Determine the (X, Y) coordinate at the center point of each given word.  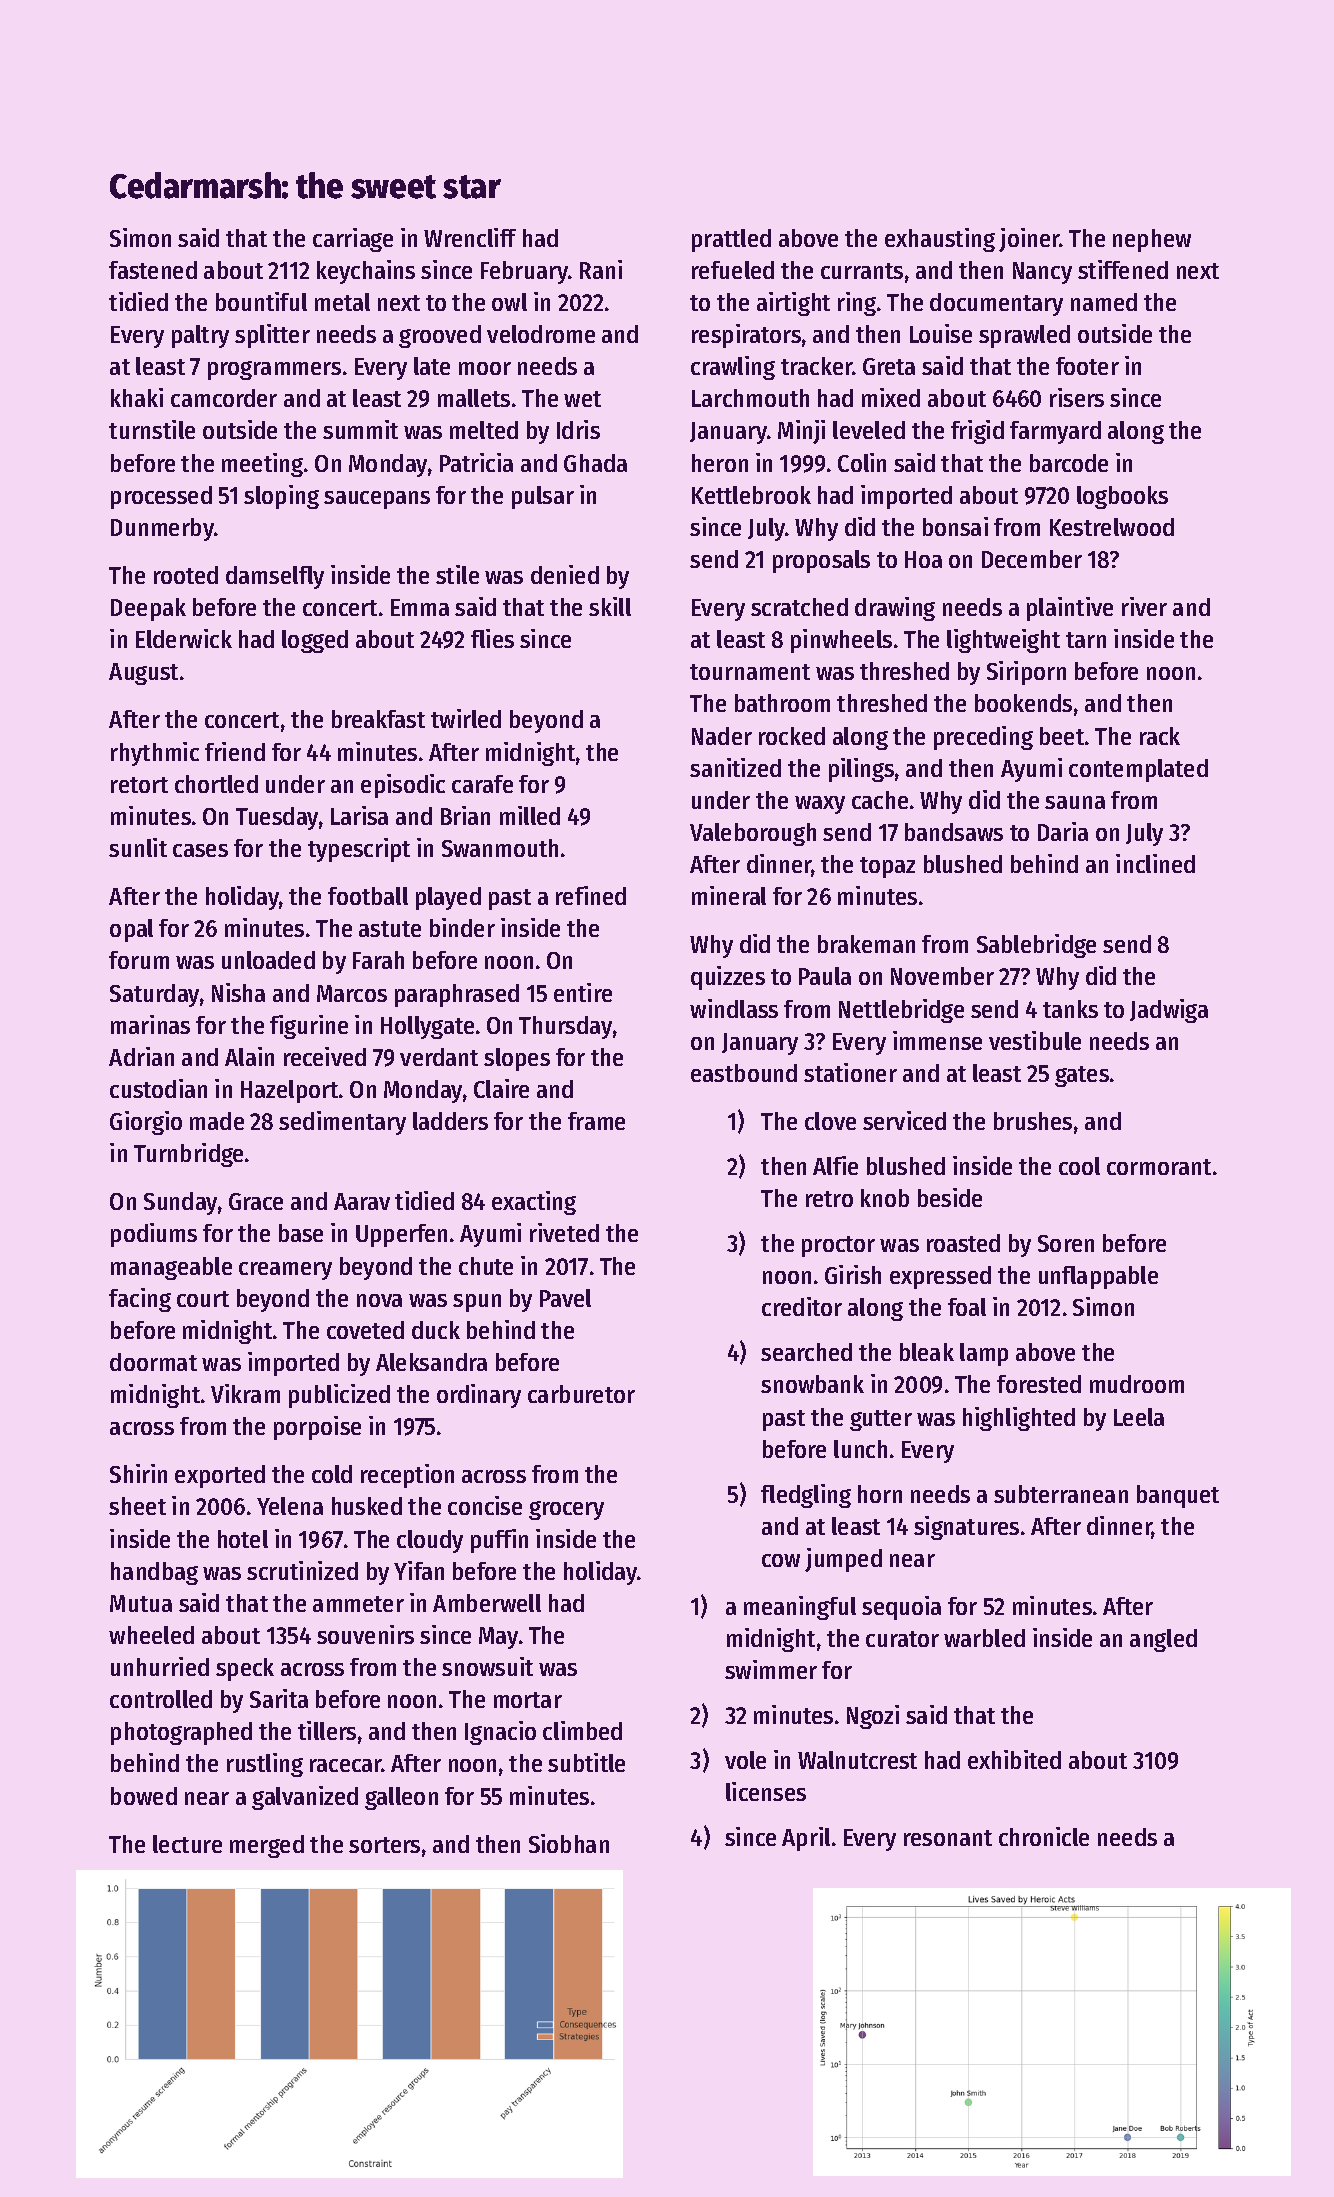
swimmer (771, 1669)
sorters (384, 1845)
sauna (1075, 802)
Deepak (148, 609)
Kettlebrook (751, 495)
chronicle (1044, 1836)
